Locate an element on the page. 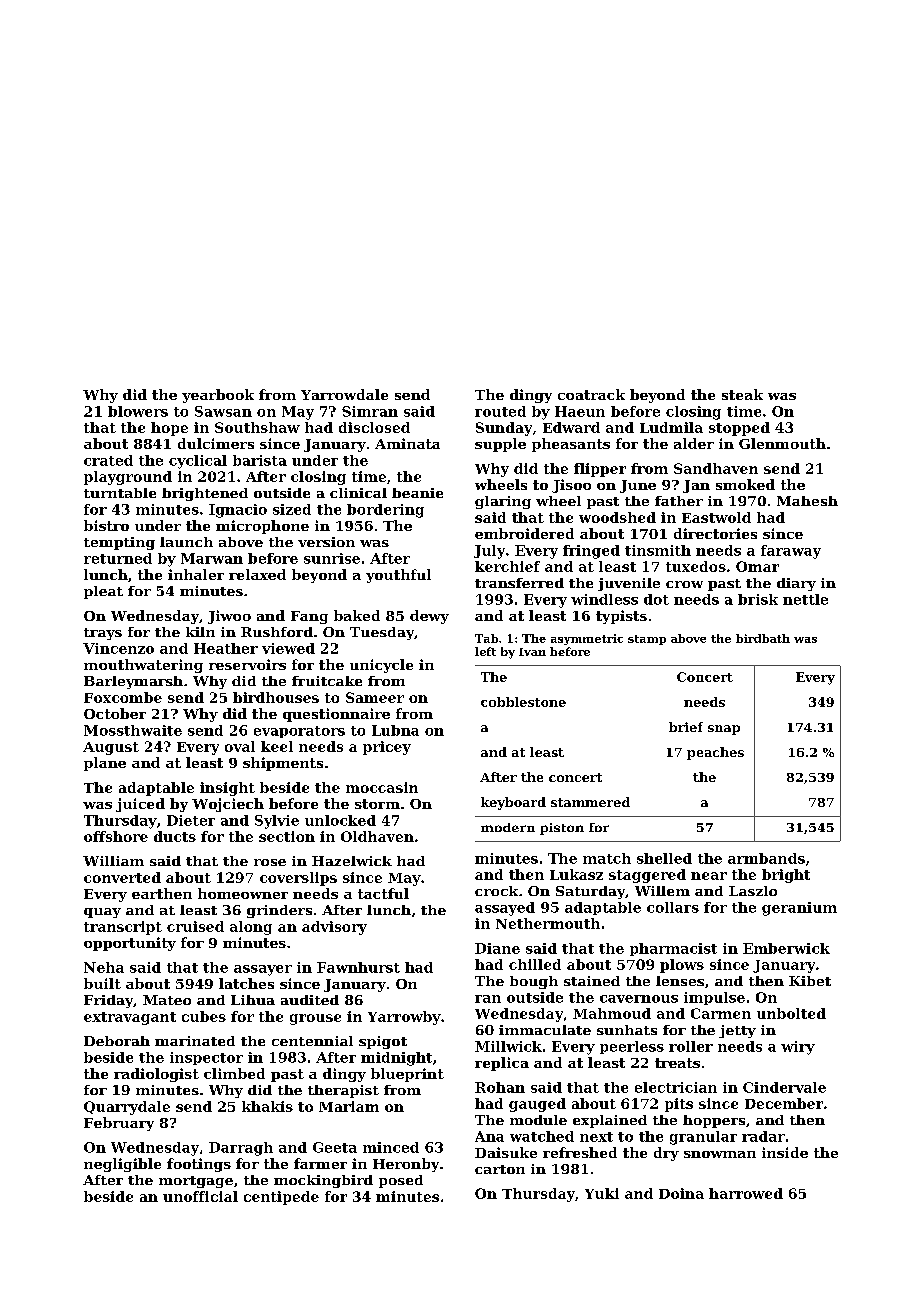 This page has height=1308, width=924. unofficial is located at coordinates (200, 1196).
